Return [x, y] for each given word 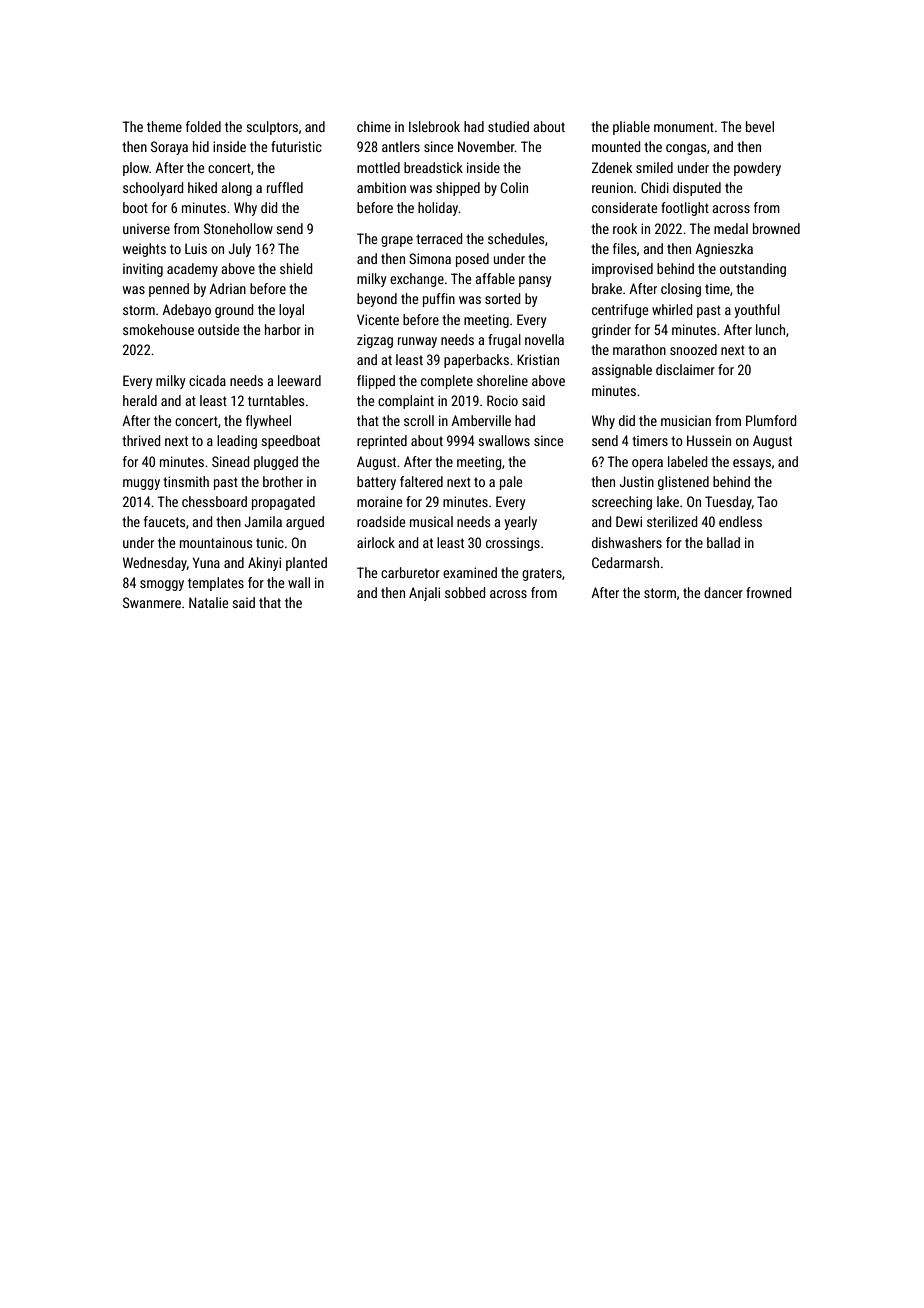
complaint [406, 402]
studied [508, 126]
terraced [439, 238]
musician [686, 420]
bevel [760, 126]
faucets [164, 521]
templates [216, 584]
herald [140, 400]
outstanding [753, 270]
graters [542, 574]
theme [164, 126]
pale [511, 483]
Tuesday [728, 503]
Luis [196, 248]
